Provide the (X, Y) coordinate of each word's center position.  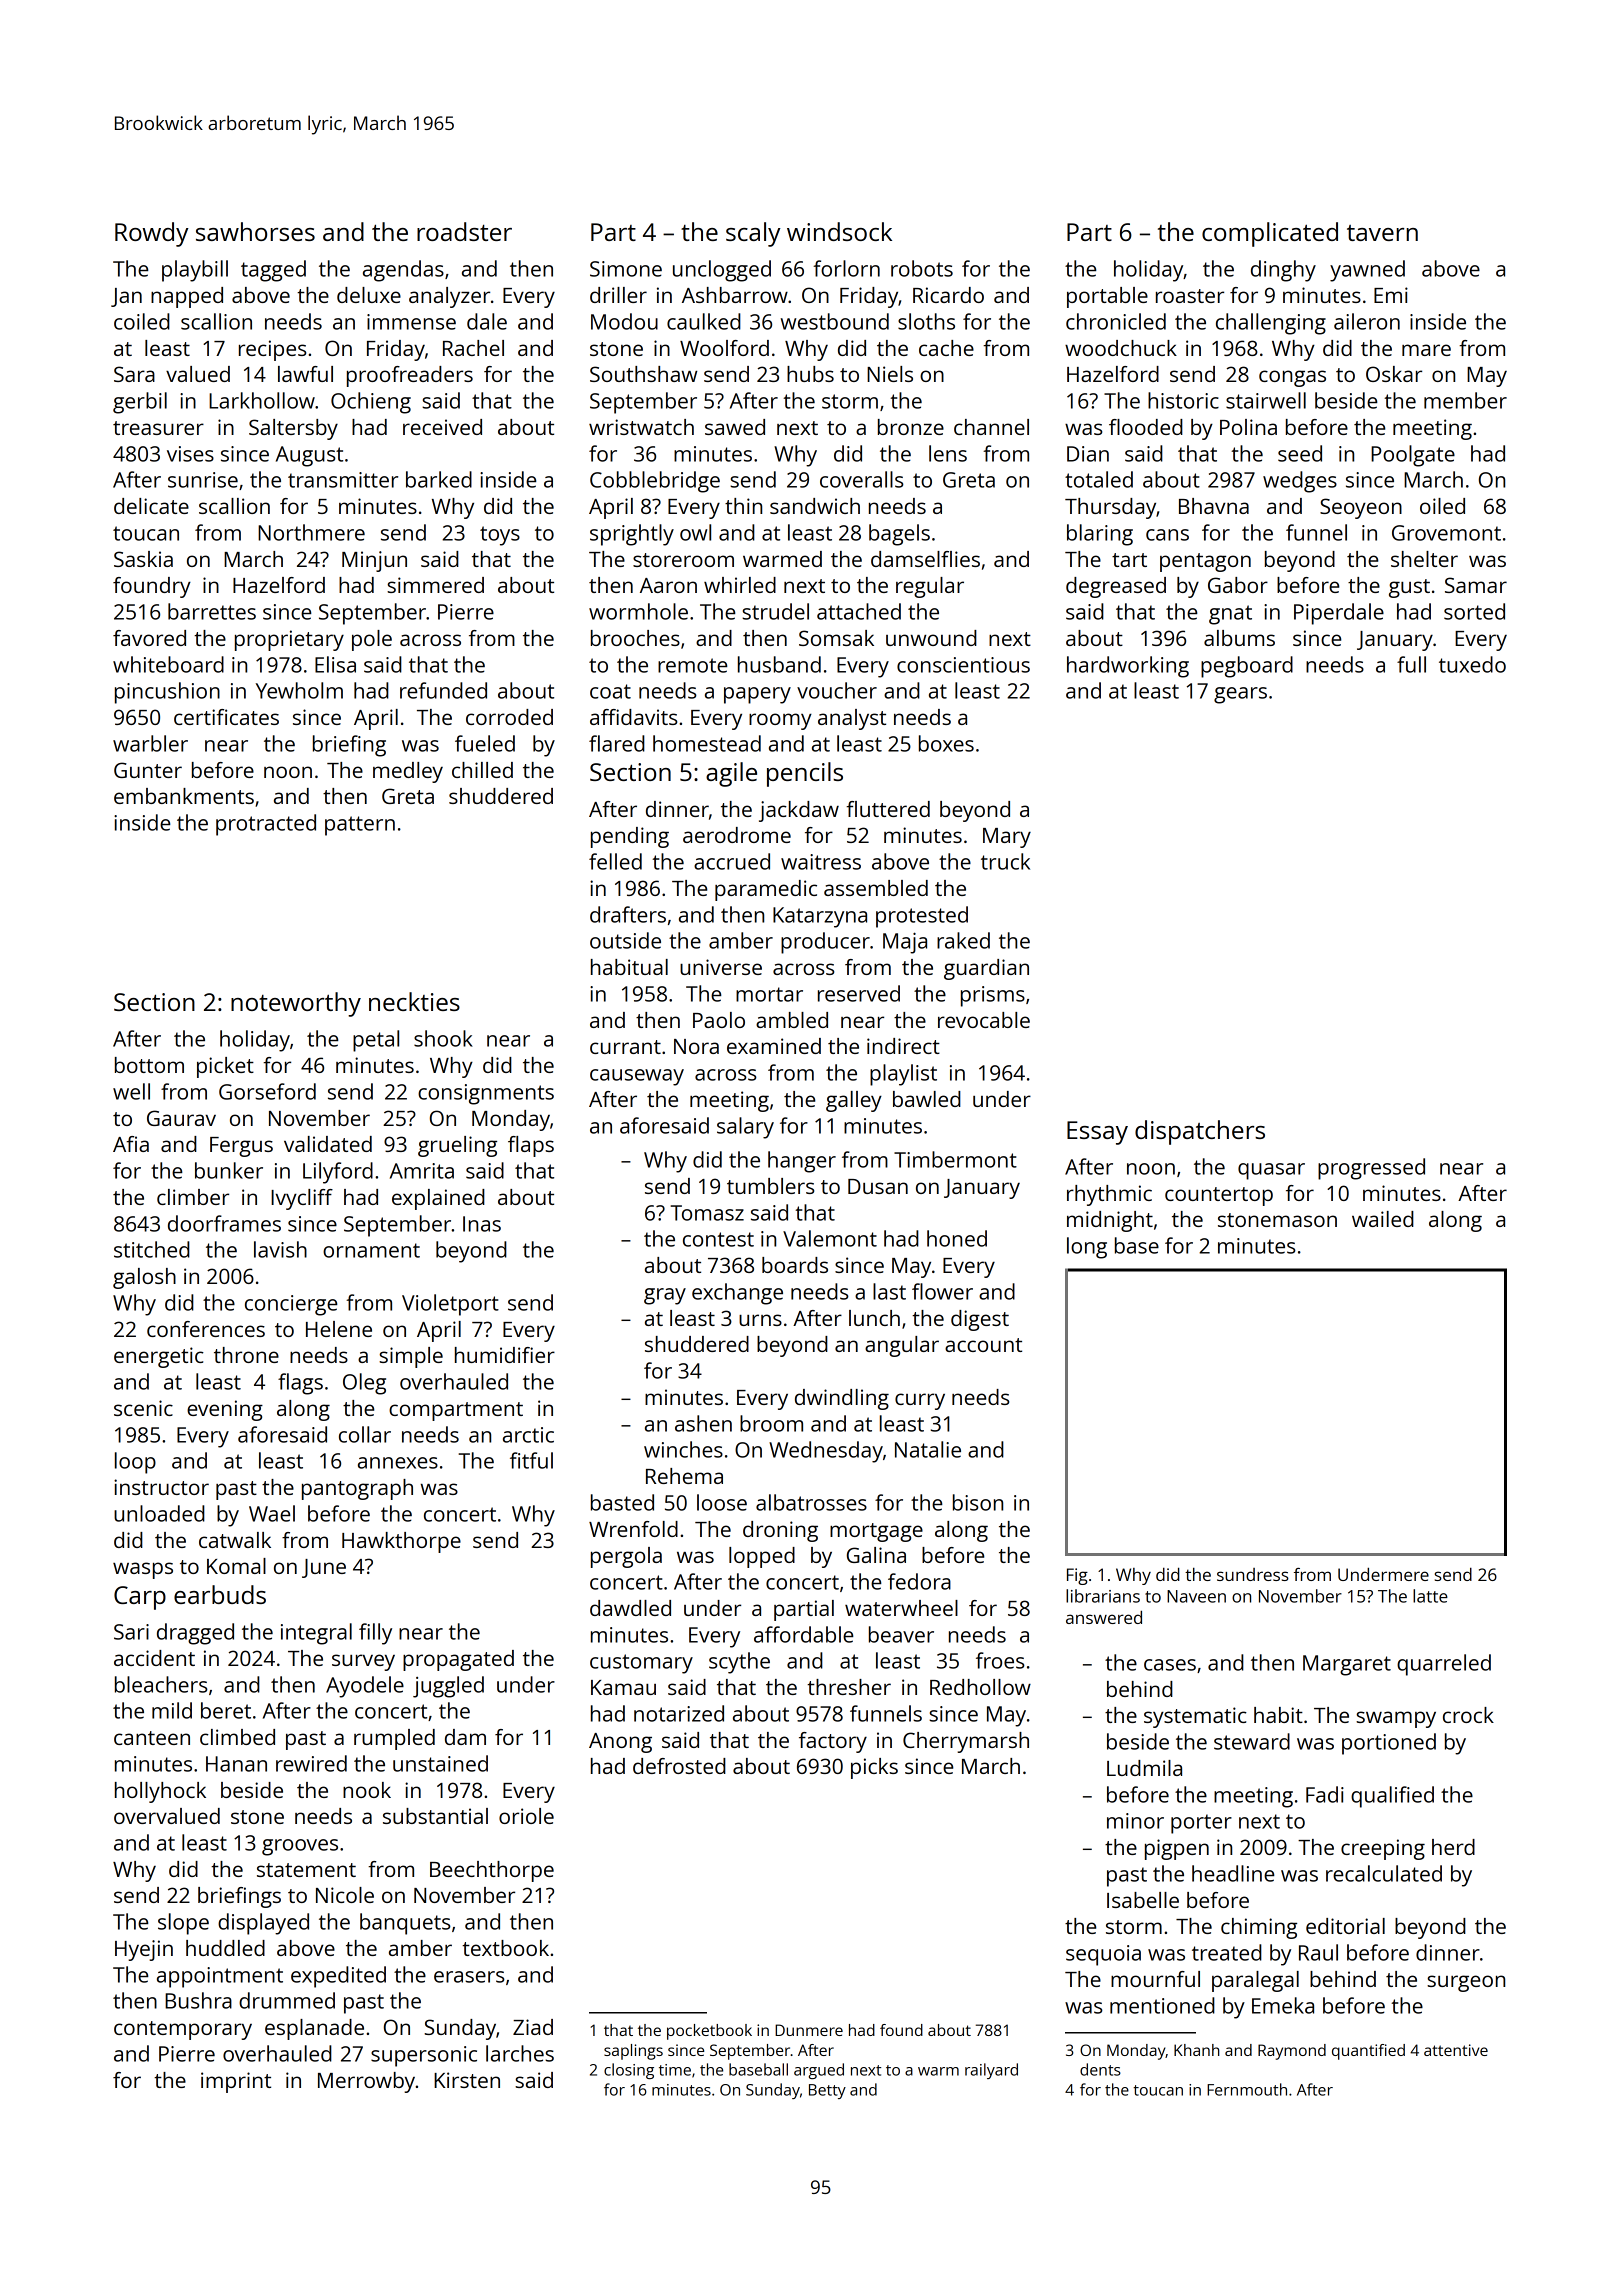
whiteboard (168, 664)
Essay (1097, 1133)
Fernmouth (1247, 2089)
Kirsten (467, 2080)
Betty (827, 2091)
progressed (1371, 1169)
